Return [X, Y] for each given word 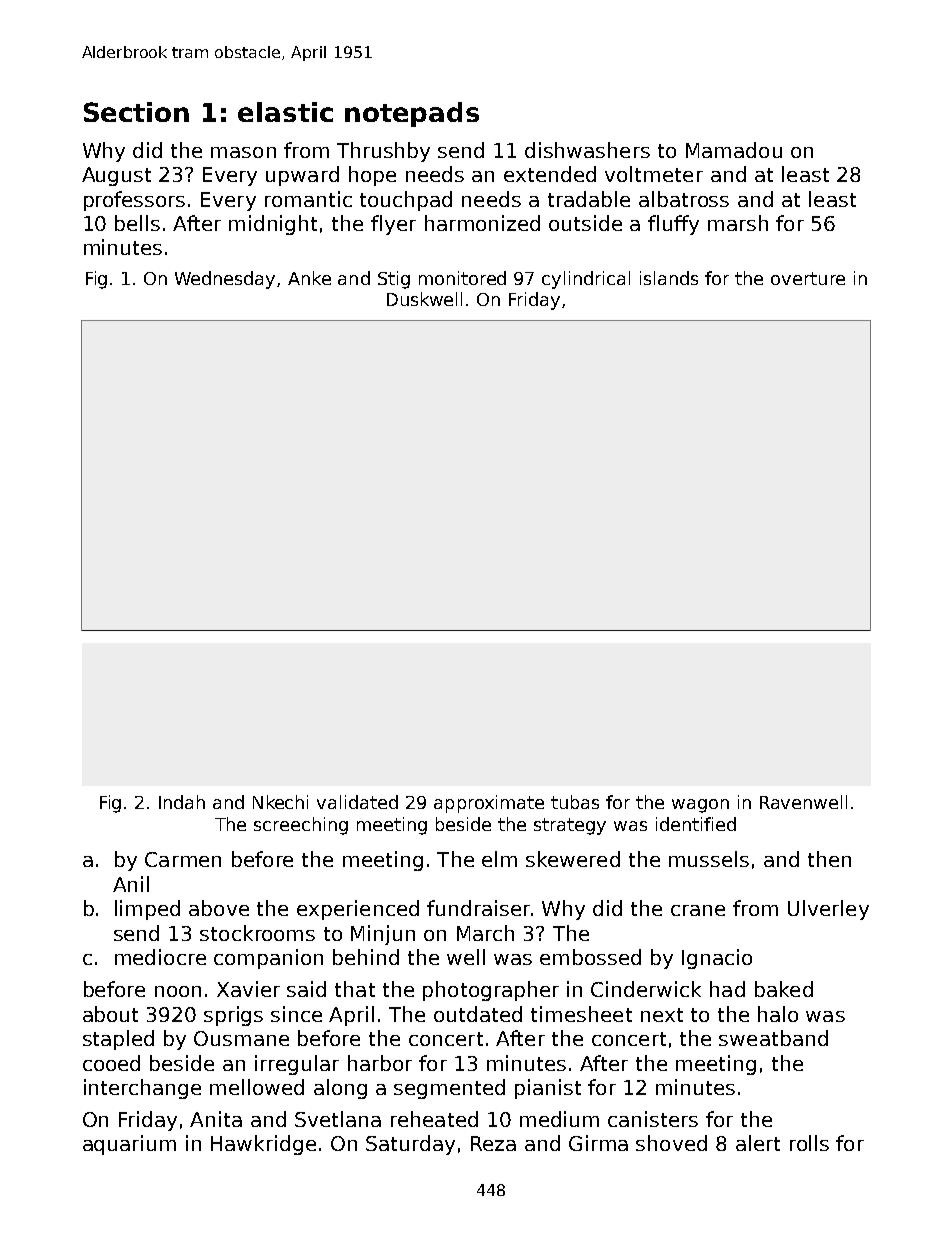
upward [302, 176]
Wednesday [225, 280]
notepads [412, 114]
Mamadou [734, 150]
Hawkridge [263, 1145]
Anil [131, 884]
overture [808, 278]
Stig [394, 280]
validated [357, 802]
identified [696, 824]
